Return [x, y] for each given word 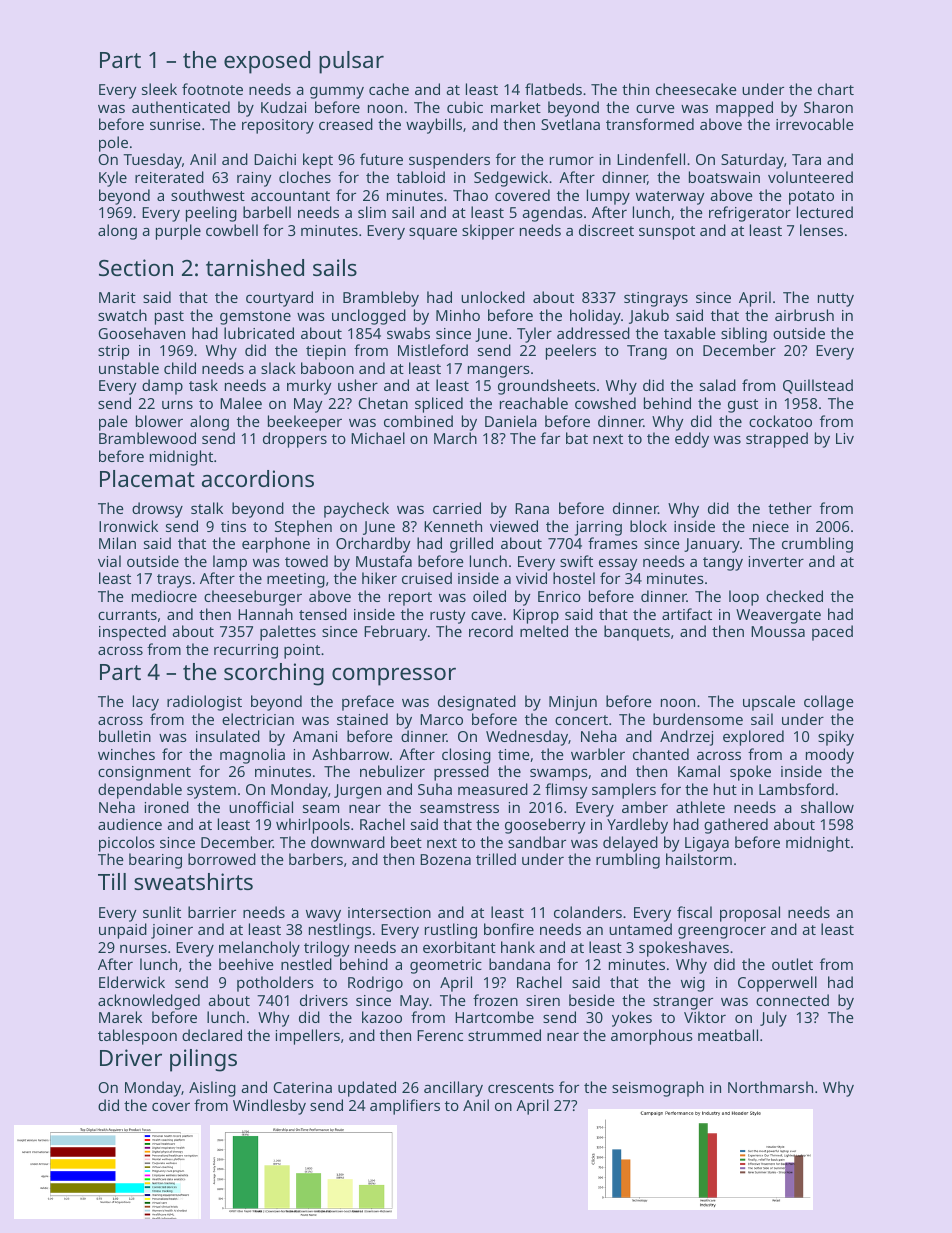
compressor [394, 677]
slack [278, 368]
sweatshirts [193, 881]
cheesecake [696, 89]
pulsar [351, 62]
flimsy [566, 791]
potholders [275, 984]
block [648, 526]
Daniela [511, 421]
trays [174, 581]
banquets [637, 633]
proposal [750, 914]
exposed [267, 62]
